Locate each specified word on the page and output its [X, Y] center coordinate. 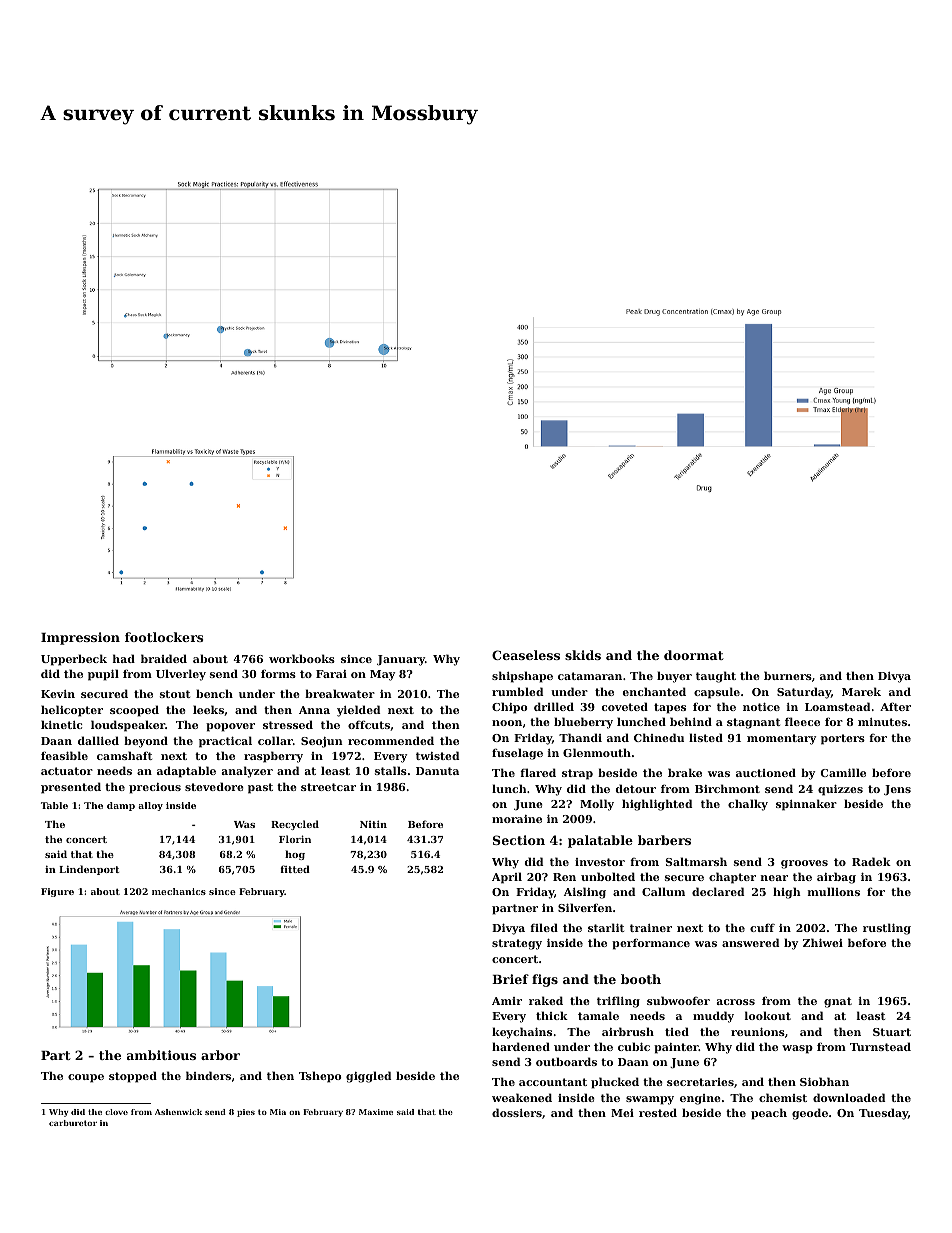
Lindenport [89, 870]
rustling [887, 929]
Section [519, 840]
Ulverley [181, 675]
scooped [134, 711]
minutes [882, 722]
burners [788, 675]
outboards [566, 1061]
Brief [510, 979]
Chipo [510, 708]
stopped [133, 1077]
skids [583, 655]
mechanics [179, 891]
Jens [897, 790]
